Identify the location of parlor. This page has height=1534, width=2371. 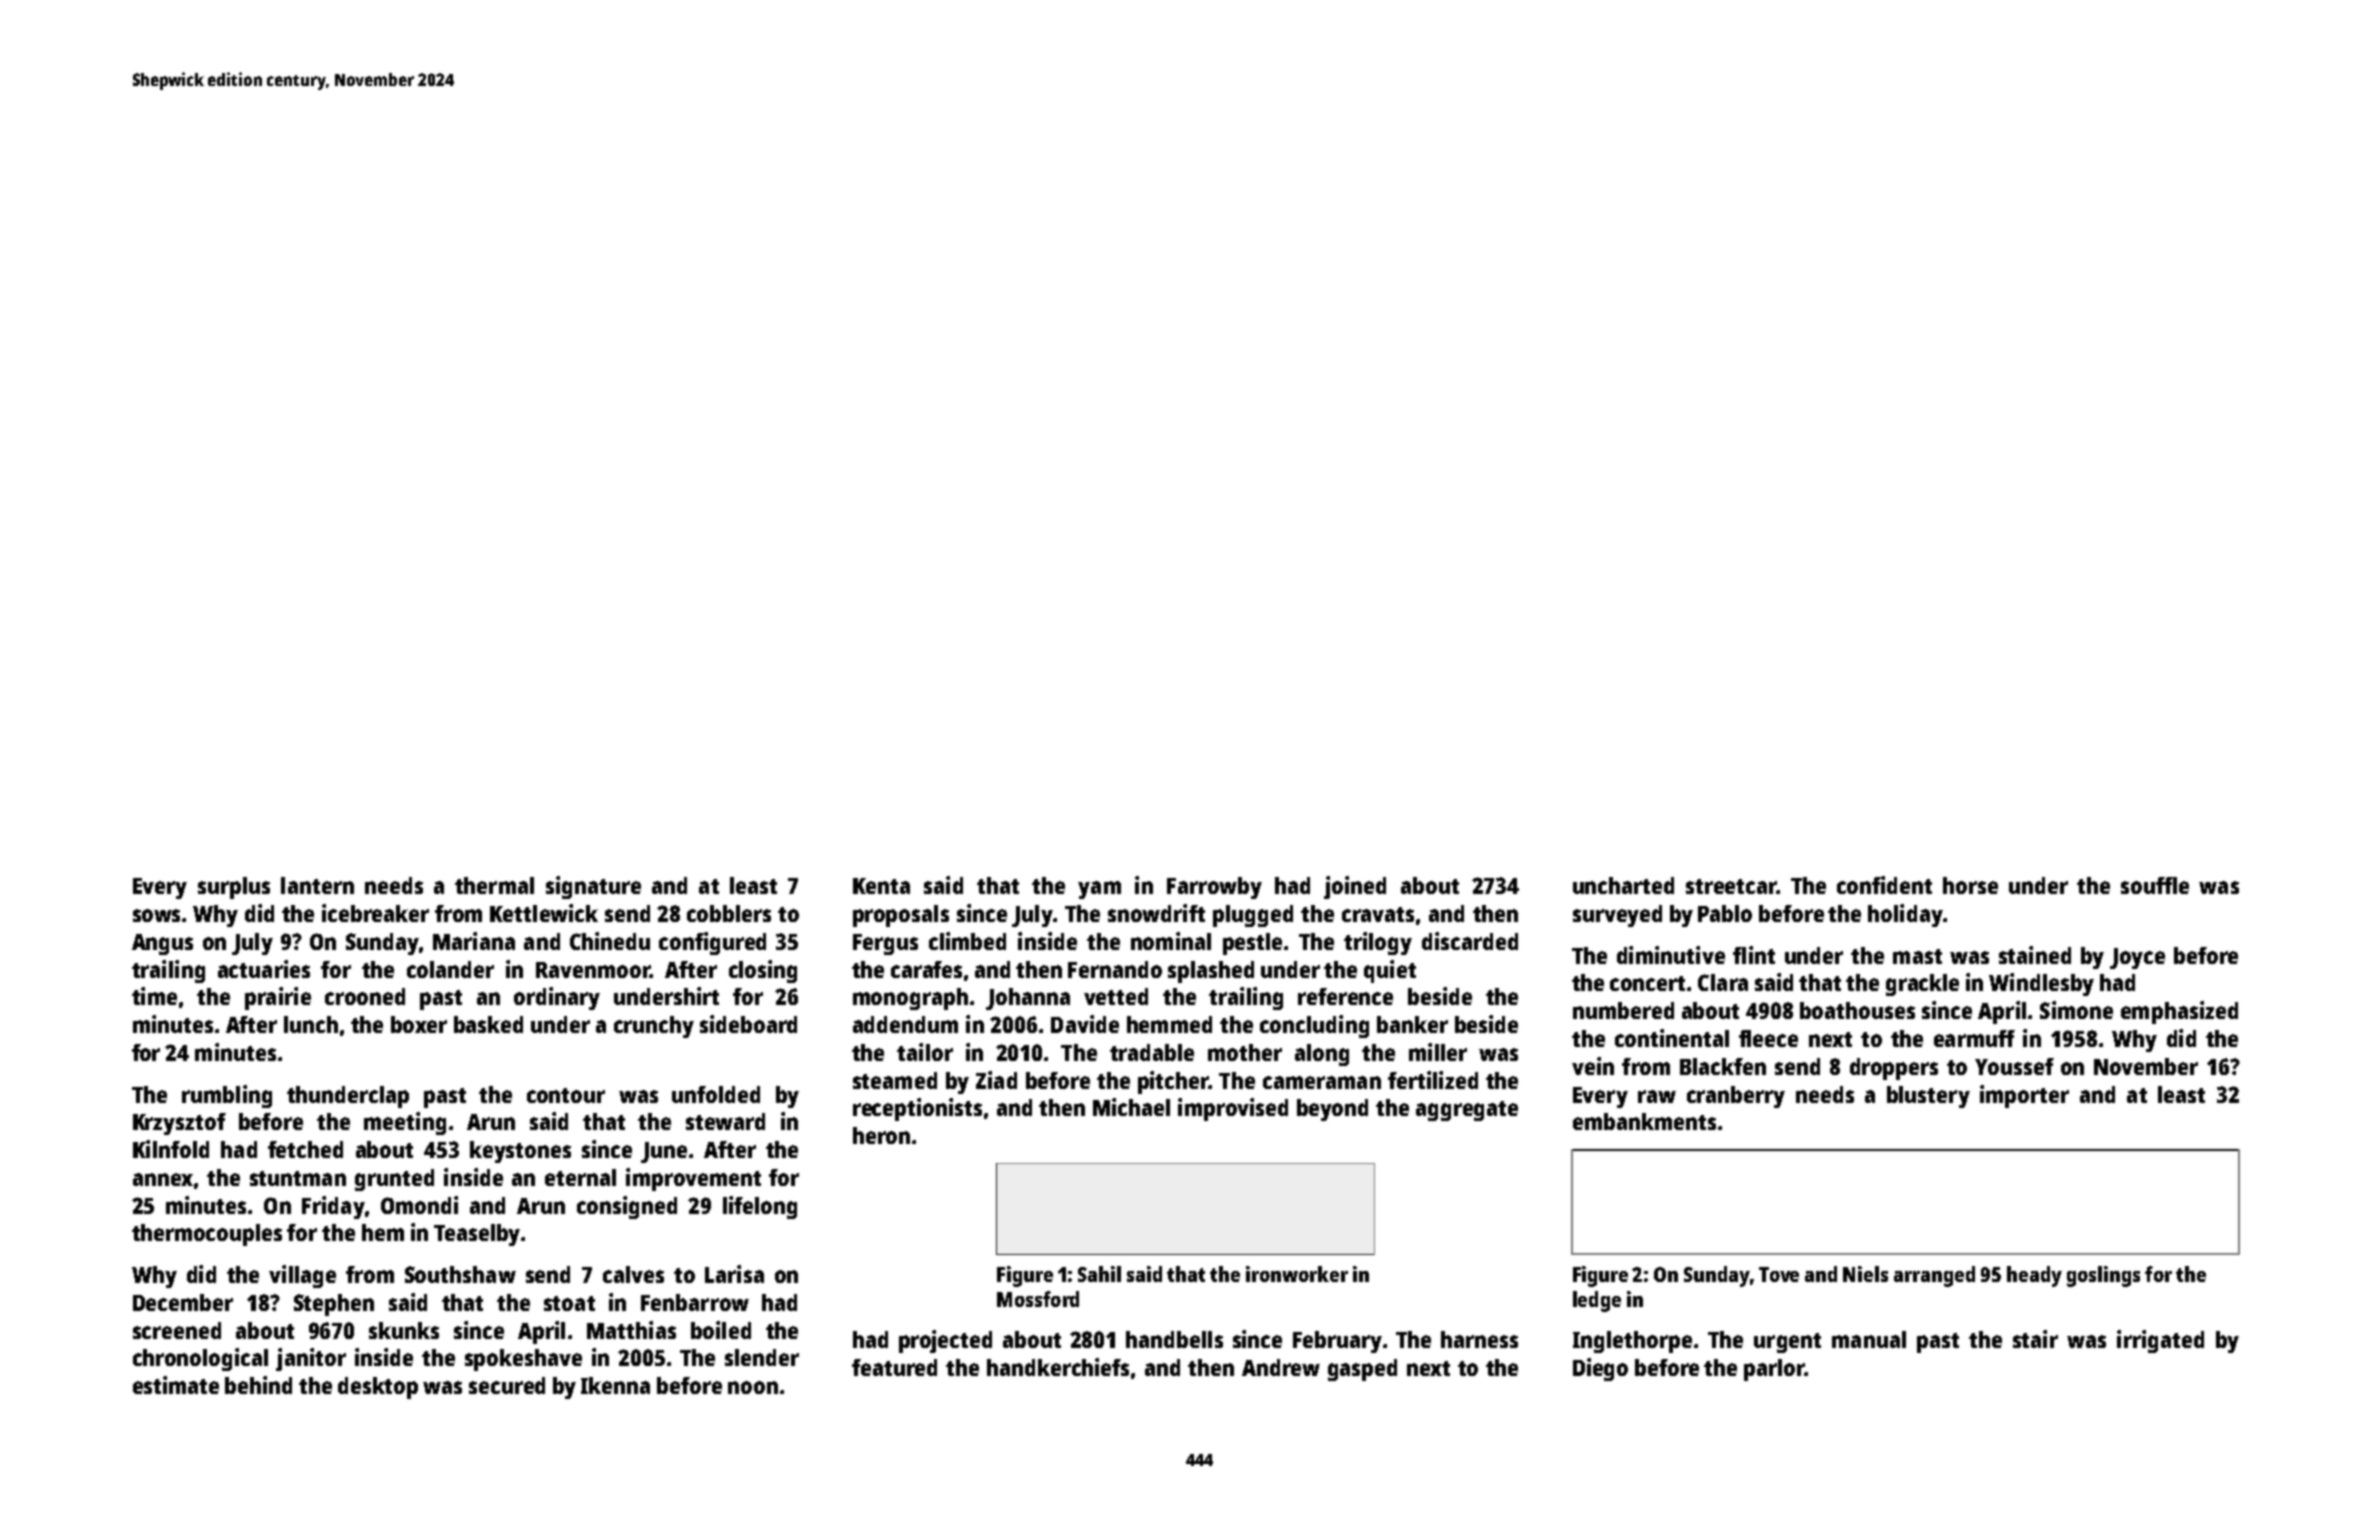
(1774, 1370).
